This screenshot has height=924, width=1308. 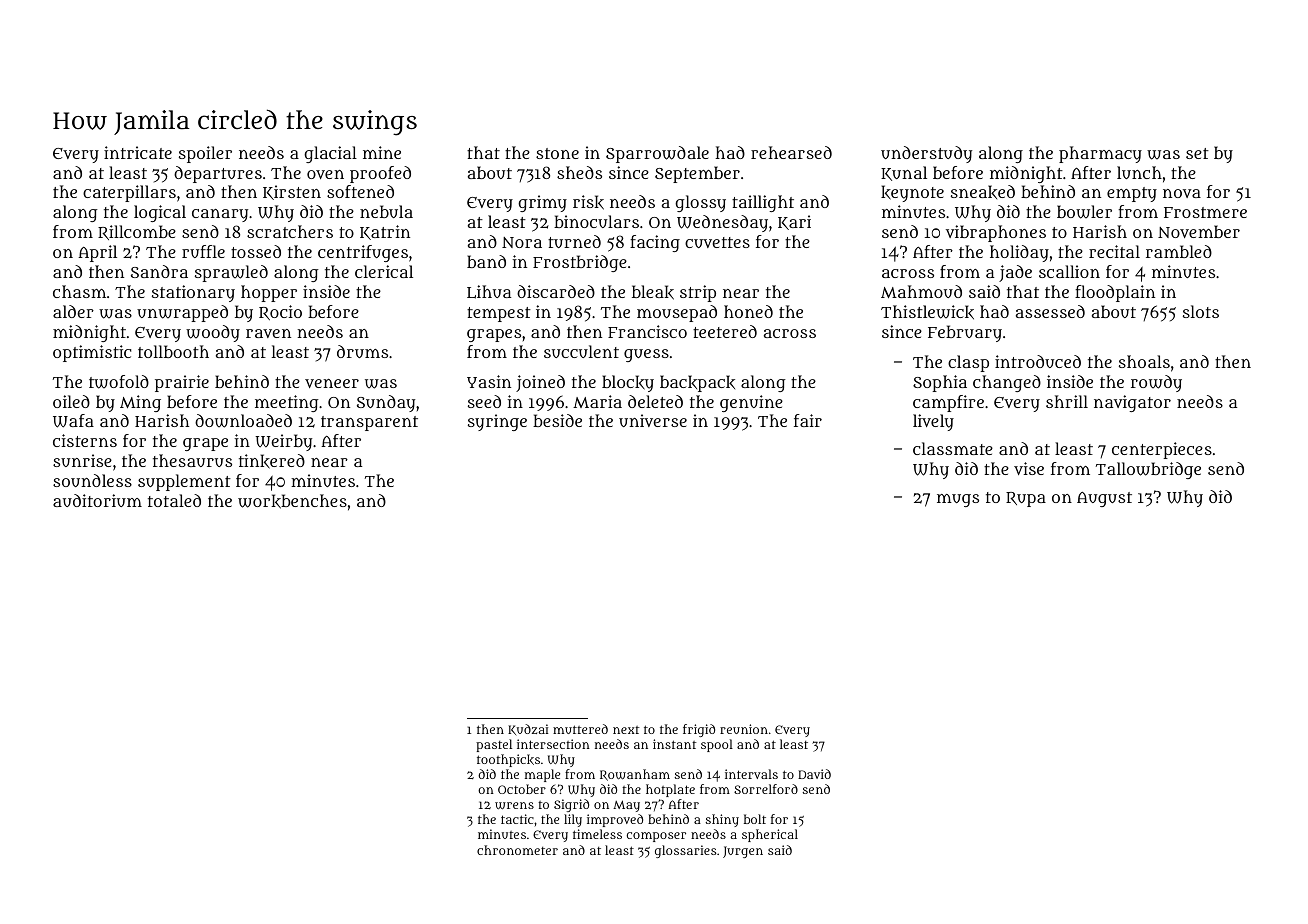 I want to click on rowdy, so click(x=1156, y=383).
